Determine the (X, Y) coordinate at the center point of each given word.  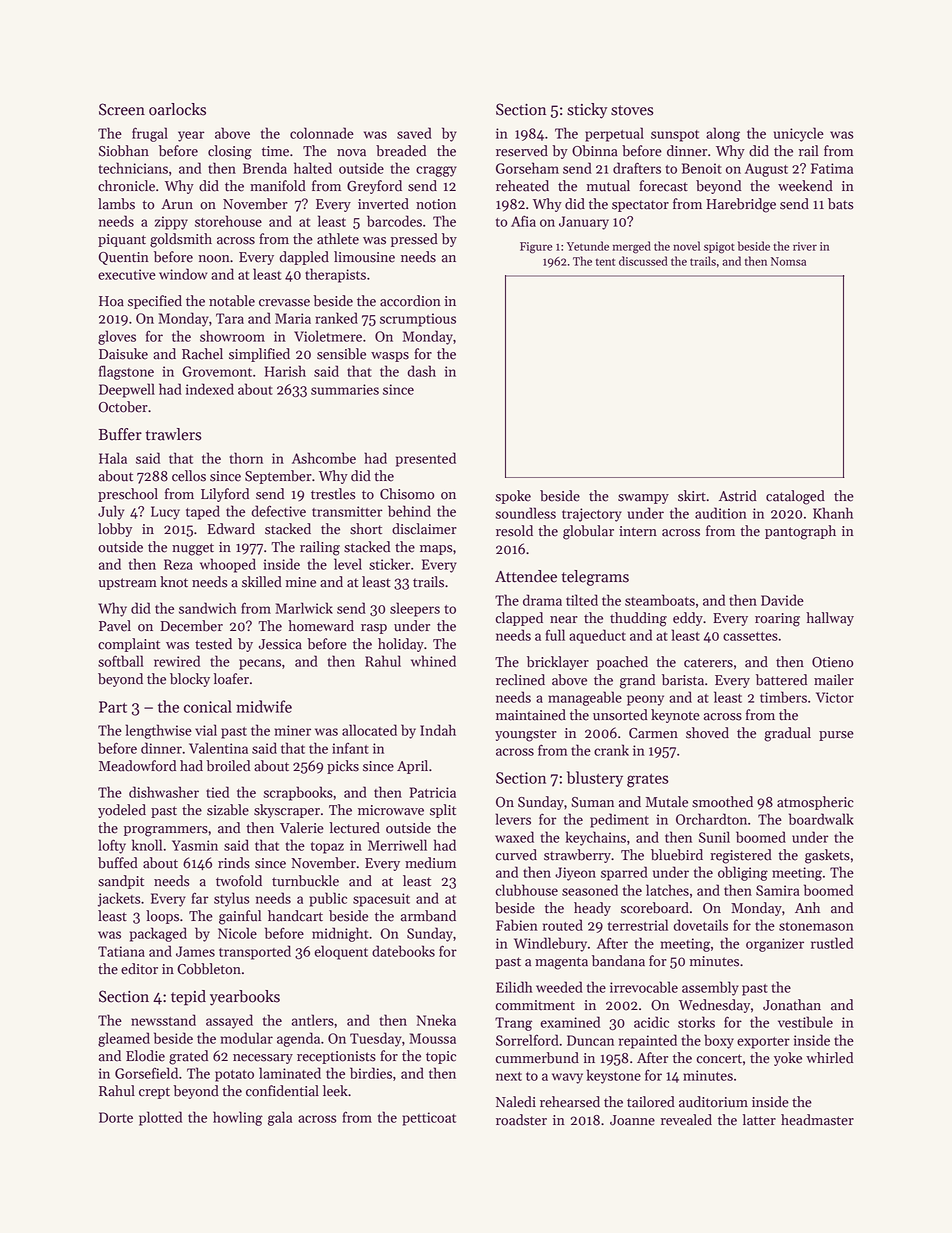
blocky (190, 680)
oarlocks (177, 109)
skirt (692, 496)
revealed (686, 1120)
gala (280, 1118)
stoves (632, 110)
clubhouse (527, 890)
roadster (521, 1120)
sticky (587, 111)
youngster (526, 735)
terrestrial (638, 925)
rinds (234, 863)
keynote (675, 716)
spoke (513, 497)
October (123, 407)
